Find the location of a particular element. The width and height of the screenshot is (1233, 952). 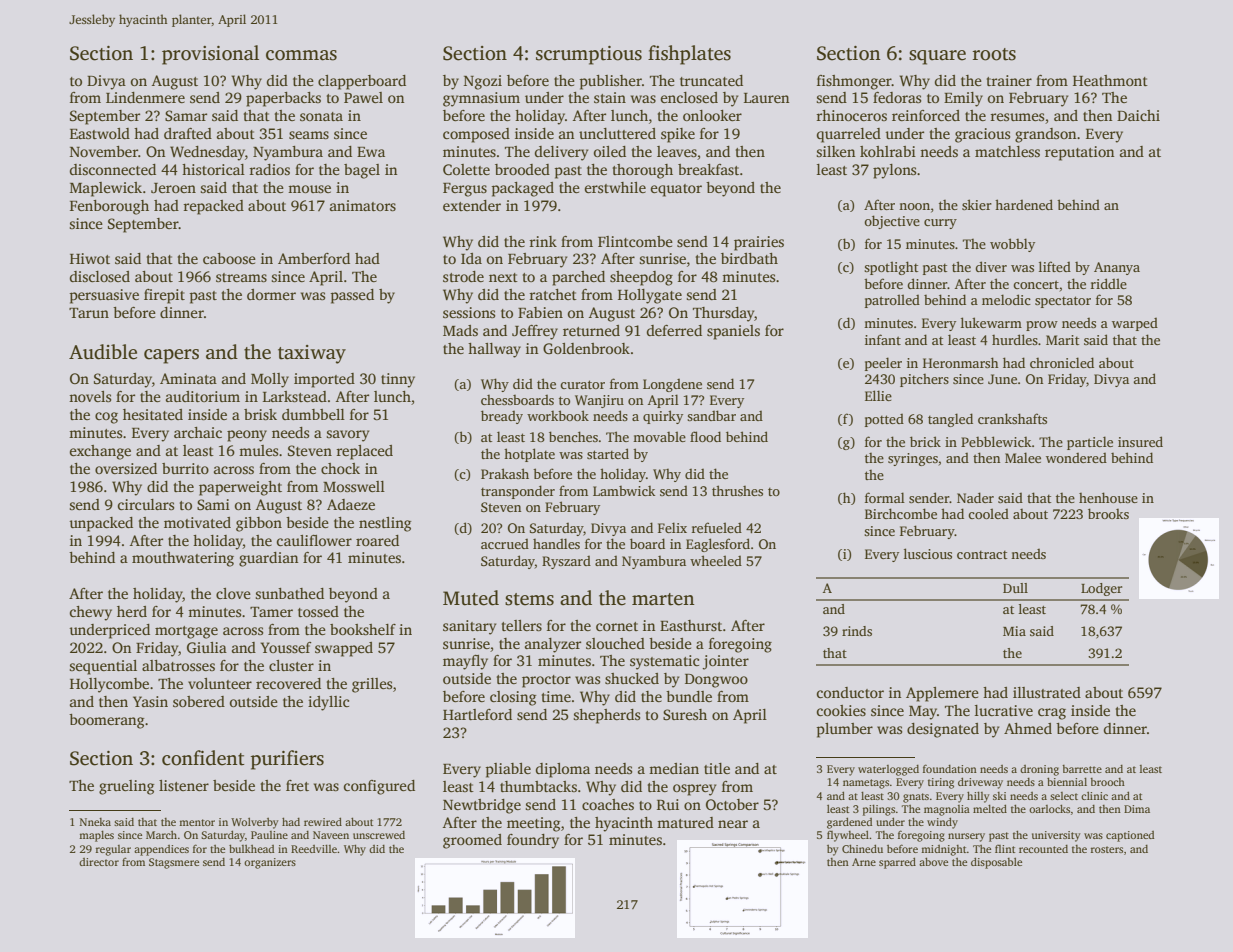

Mia is located at coordinates (1014, 631).
